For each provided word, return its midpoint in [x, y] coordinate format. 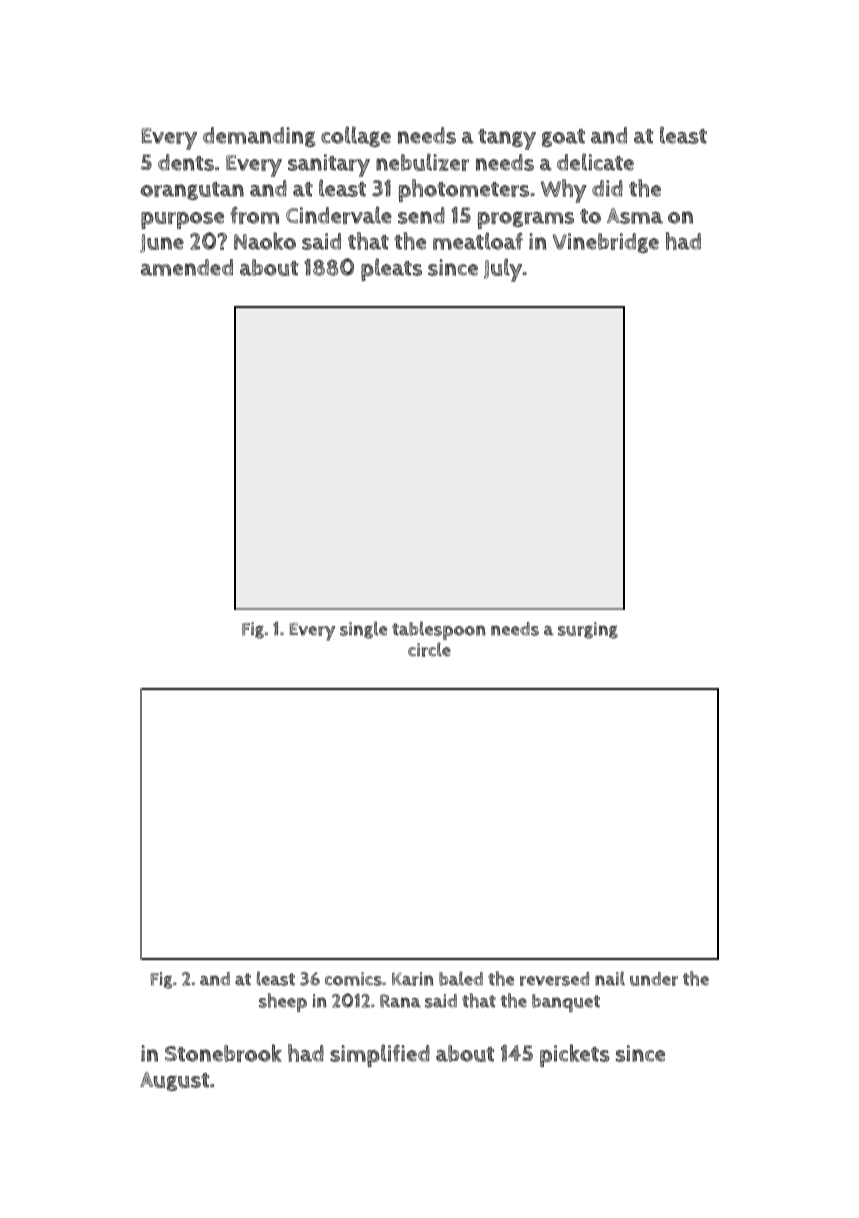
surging [588, 630]
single [363, 630]
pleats [391, 269]
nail [610, 978]
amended [187, 267]
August [174, 1081]
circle [429, 649]
